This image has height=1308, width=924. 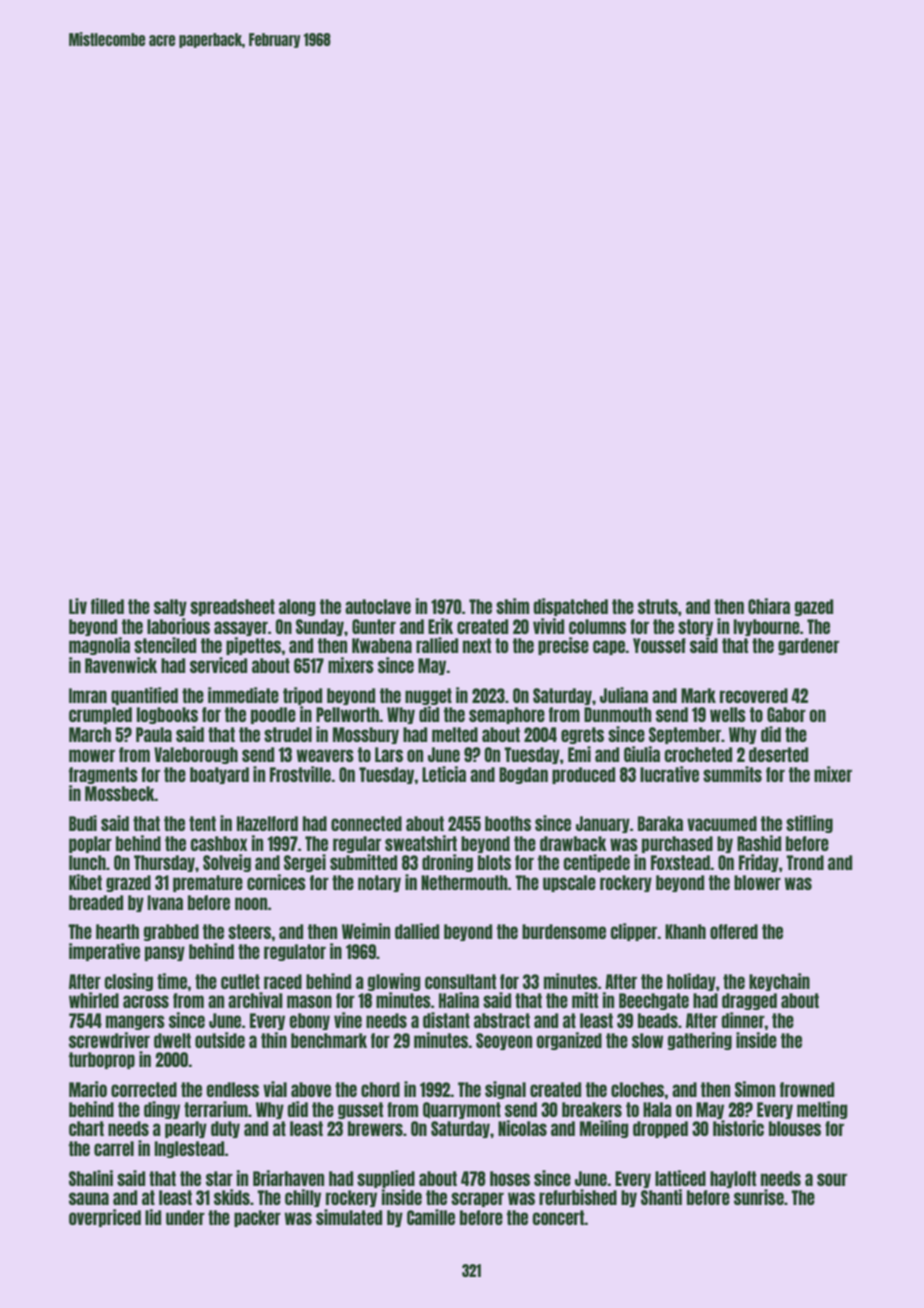 What do you see at coordinates (743, 1020) in the image?
I see `dinner` at bounding box center [743, 1020].
